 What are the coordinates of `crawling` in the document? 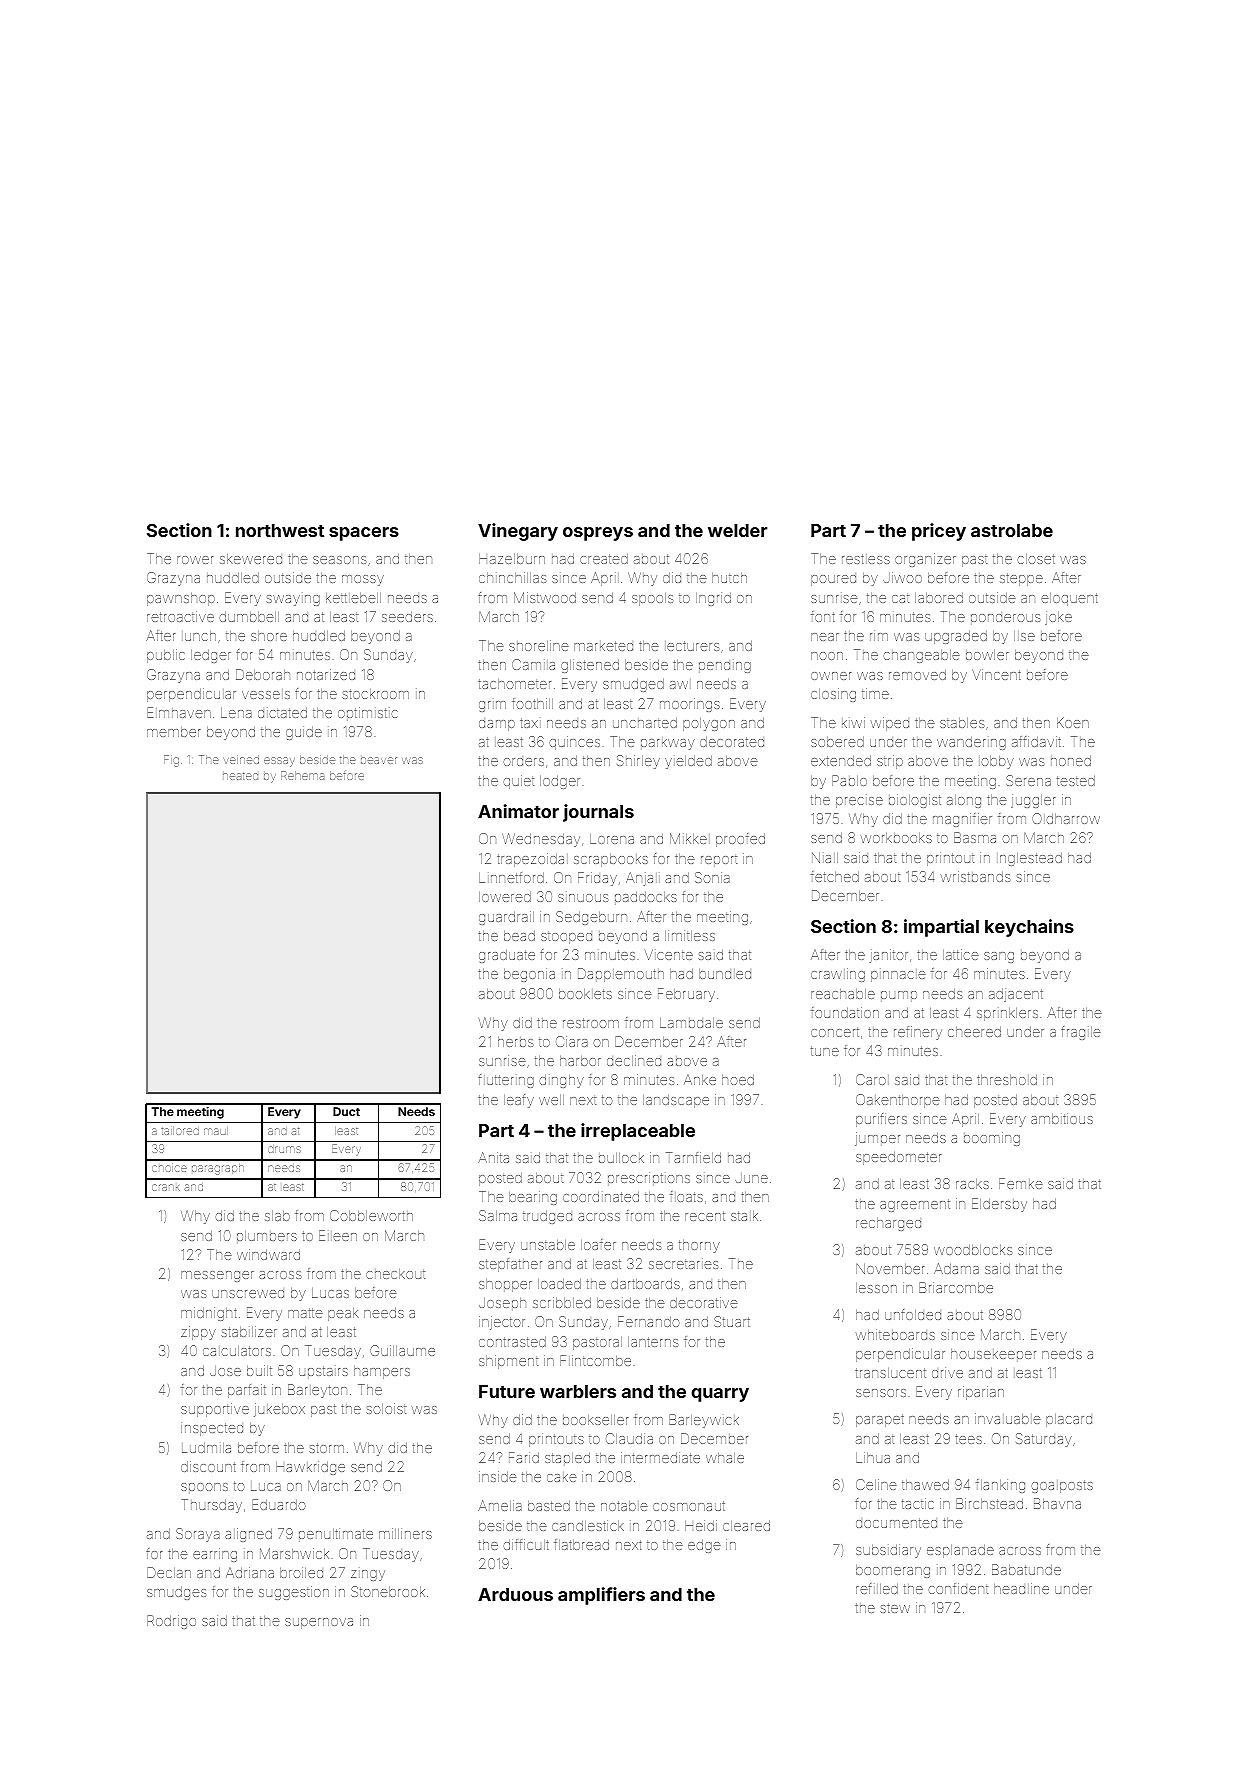 It's located at (838, 975).
